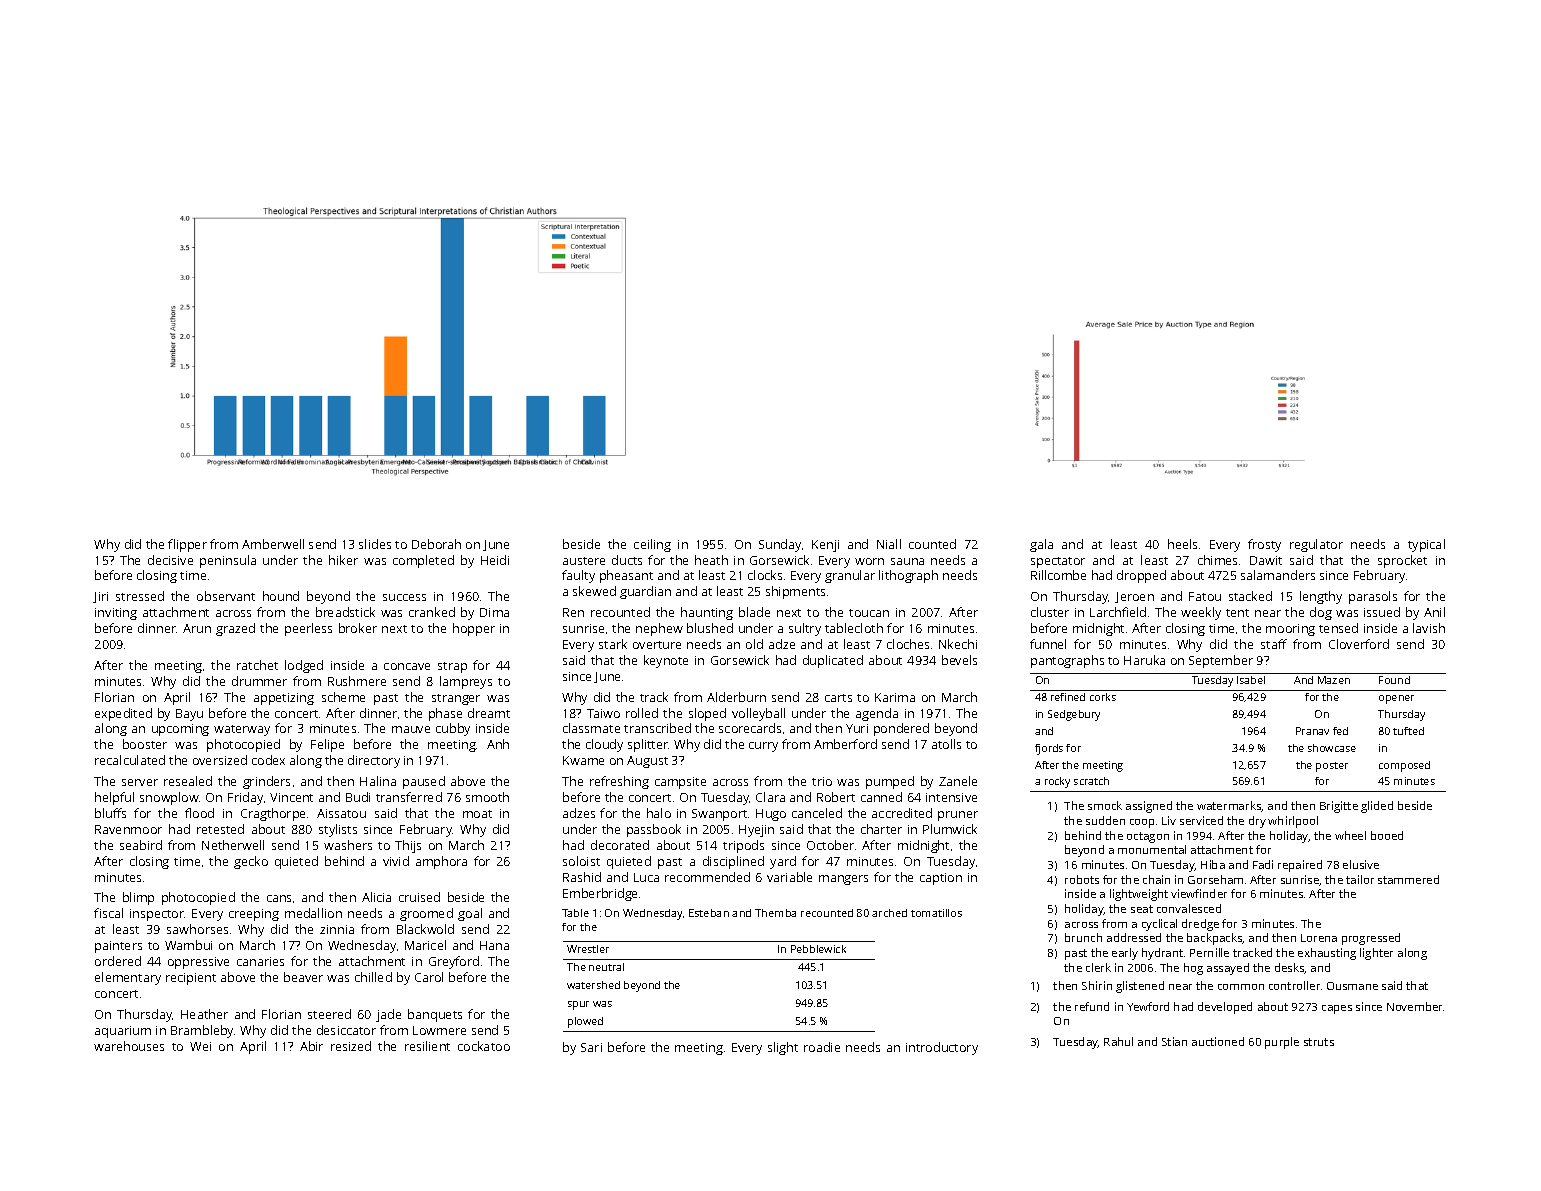 Image resolution: width=1541 pixels, height=1191 pixels. Describe the element at coordinates (1144, 660) in the screenshot. I see `Haruka` at that location.
